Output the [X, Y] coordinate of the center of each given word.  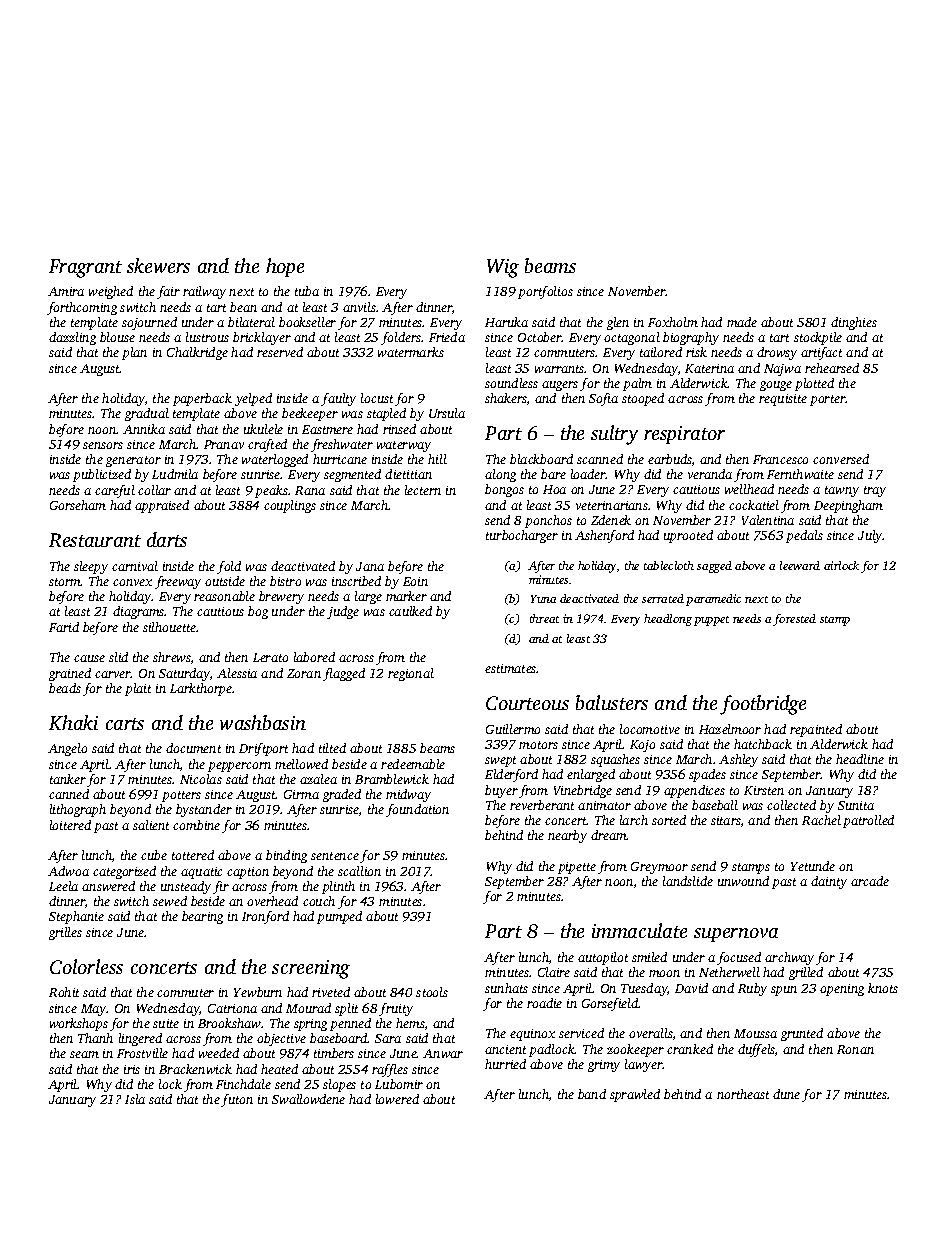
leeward [800, 565]
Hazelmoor [730, 729]
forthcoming [82, 308]
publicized [102, 475]
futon [237, 1100]
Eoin [415, 581]
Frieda [447, 337]
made [742, 322]
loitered [70, 825]
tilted [332, 748]
